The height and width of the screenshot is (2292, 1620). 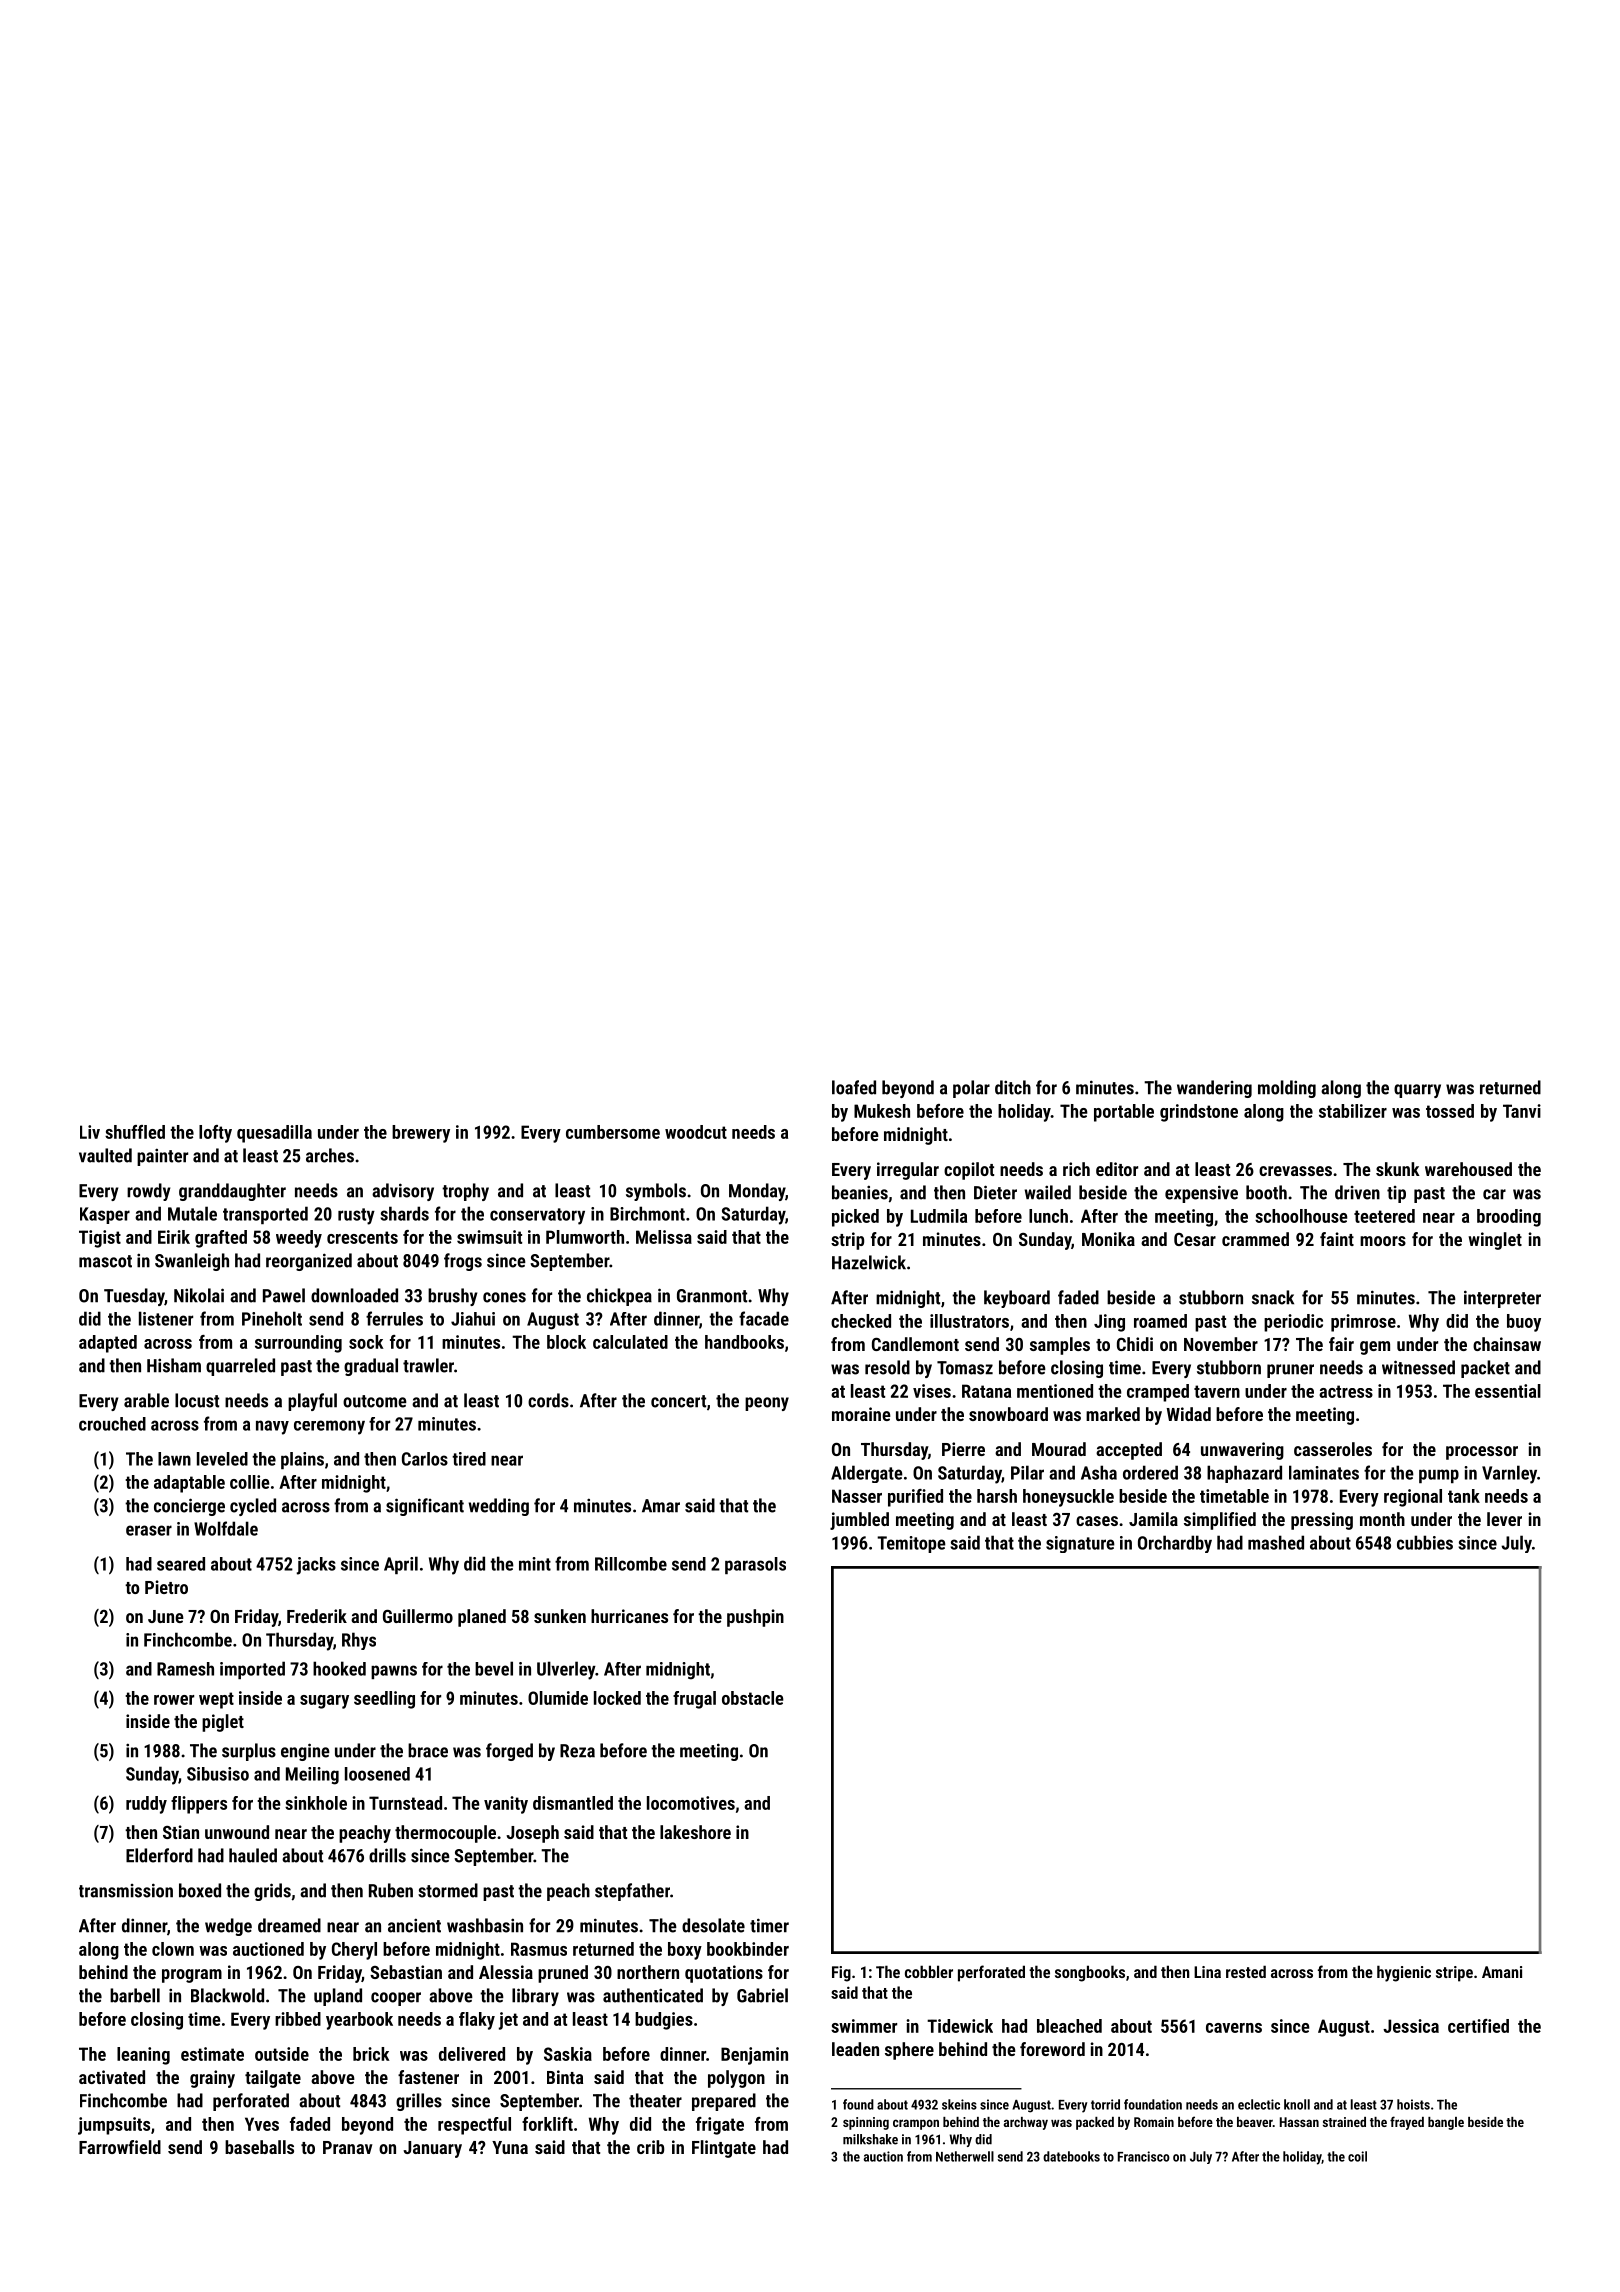 What do you see at coordinates (1293, 1323) in the screenshot?
I see `periodic` at bounding box center [1293, 1323].
